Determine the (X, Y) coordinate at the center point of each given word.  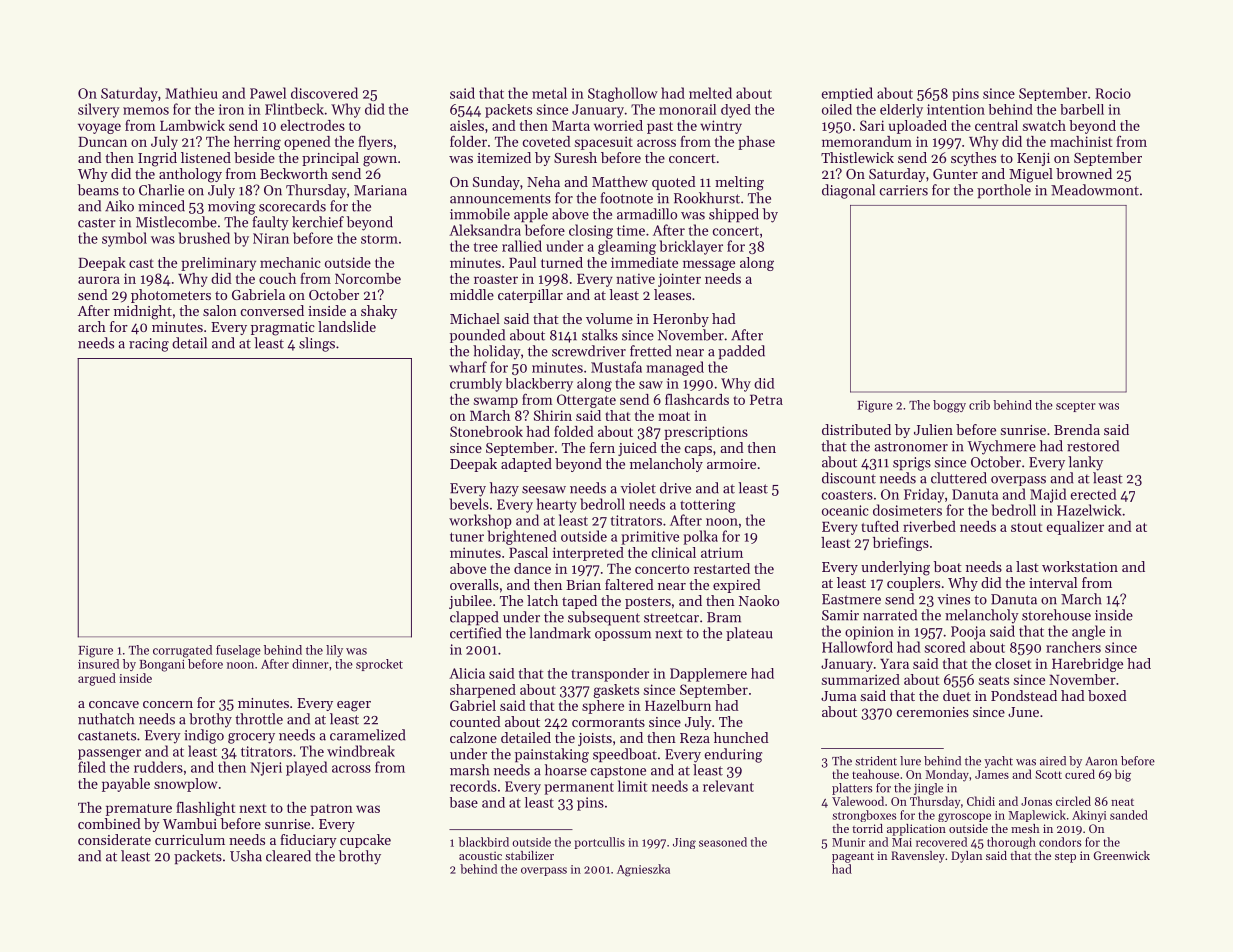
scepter (1076, 407)
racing (149, 345)
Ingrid (157, 159)
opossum (623, 636)
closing (591, 231)
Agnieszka (643, 870)
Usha (246, 856)
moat (674, 416)
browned (1084, 173)
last (1027, 566)
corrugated (182, 651)
